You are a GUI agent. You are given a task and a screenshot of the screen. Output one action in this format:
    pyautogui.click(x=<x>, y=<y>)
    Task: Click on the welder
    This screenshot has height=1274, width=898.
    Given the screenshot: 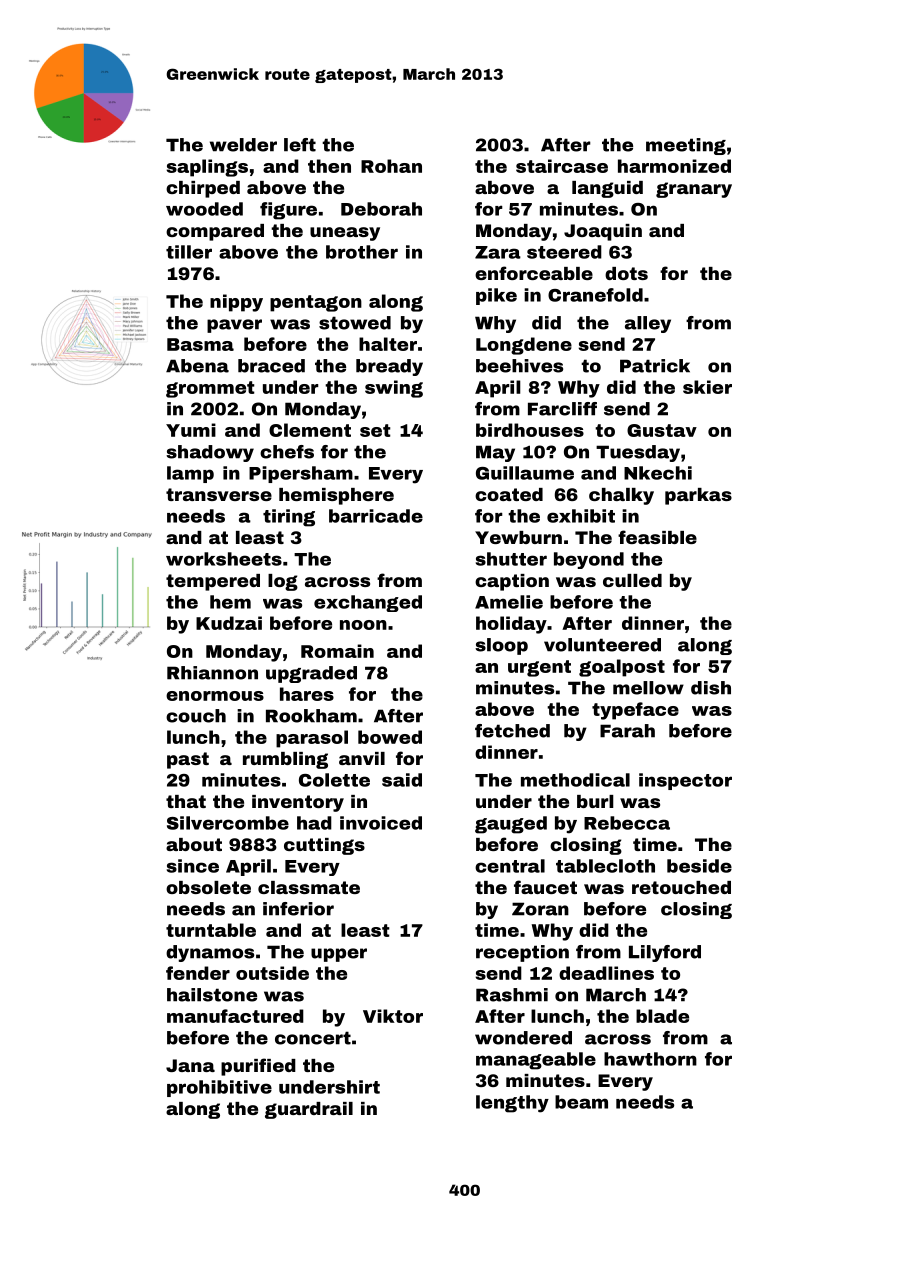 What is the action you would take?
    pyautogui.click(x=243, y=145)
